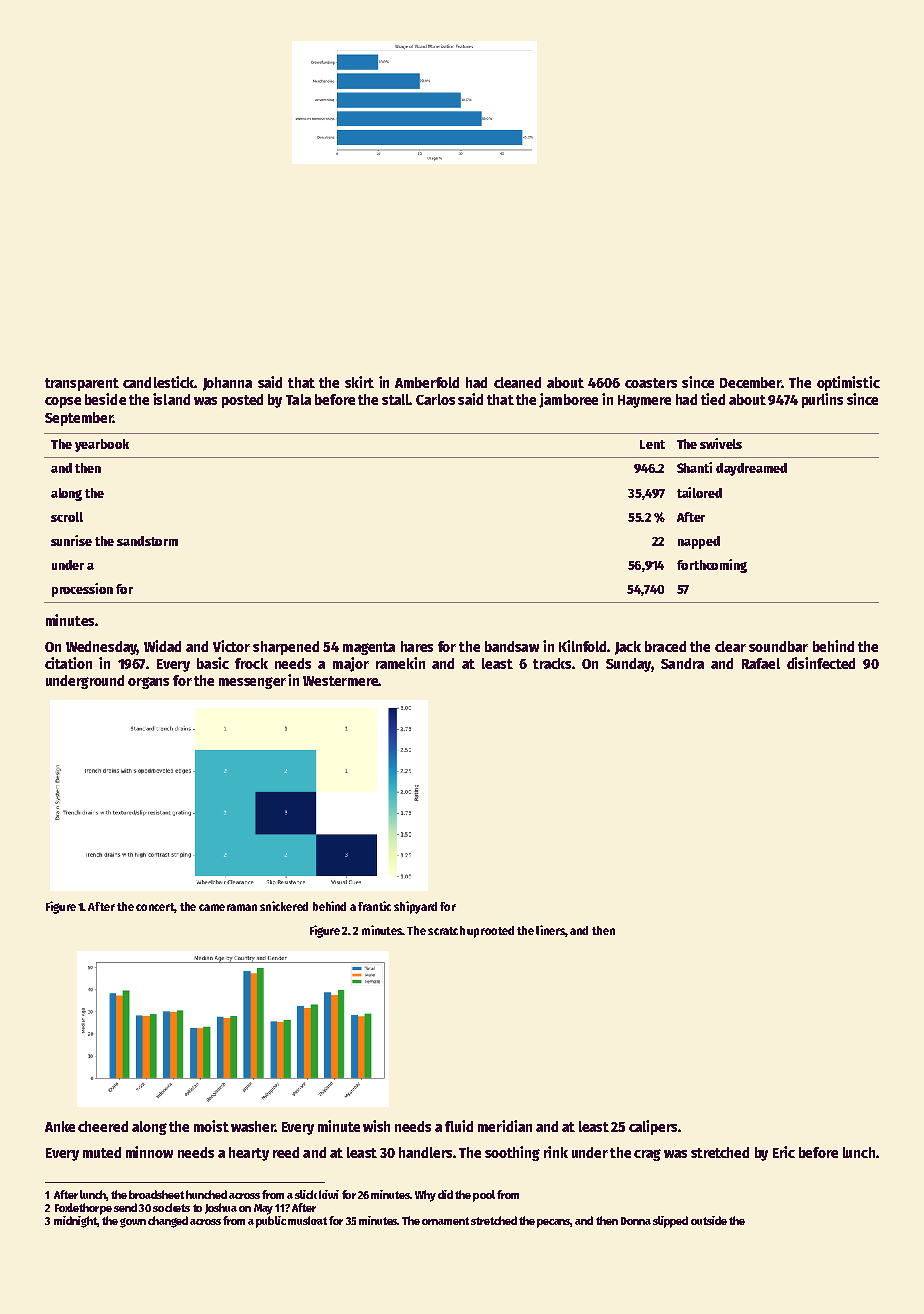 This document has width=924, height=1314. What do you see at coordinates (211, 1126) in the document?
I see `moist` at bounding box center [211, 1126].
